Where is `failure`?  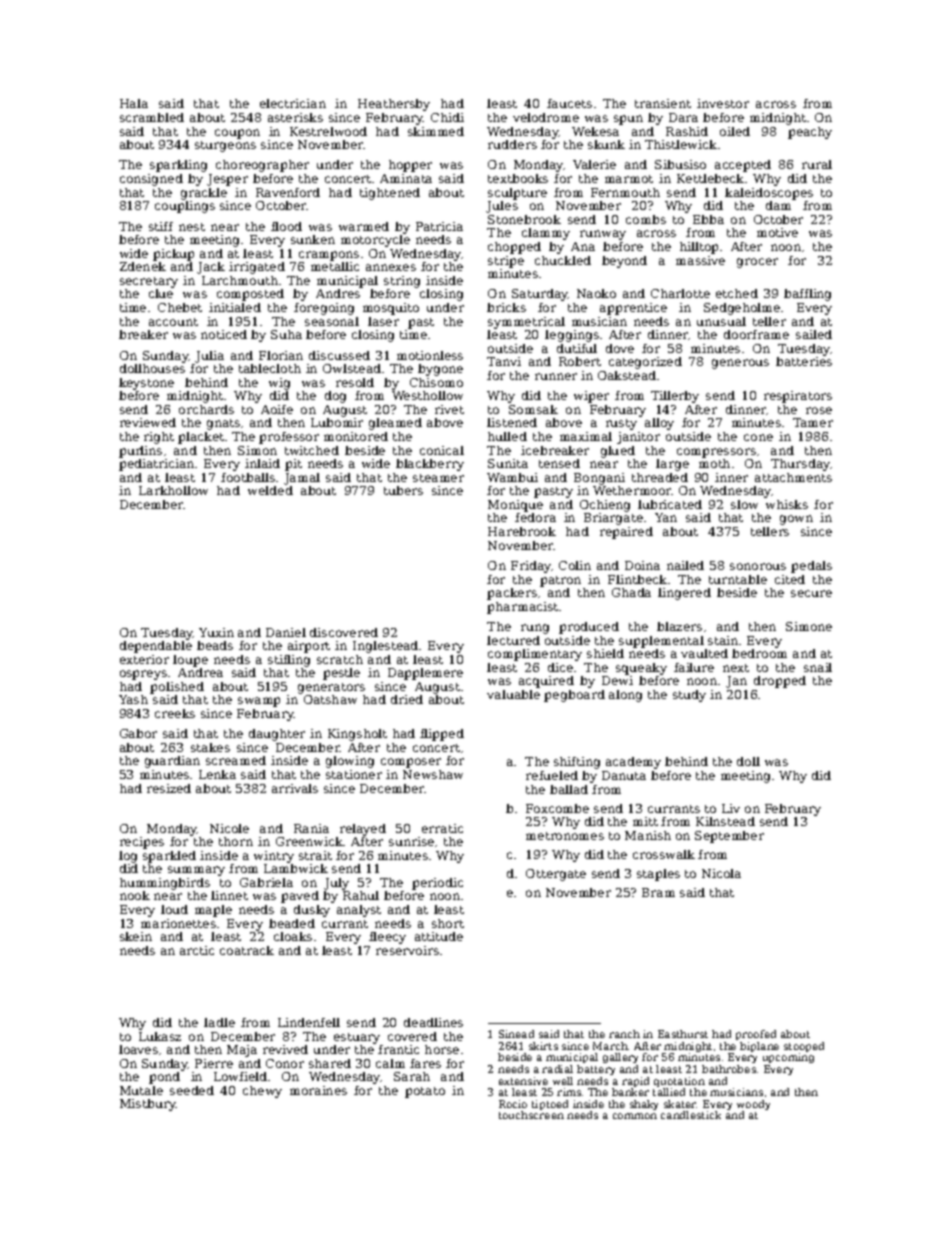
failure is located at coordinates (694, 667).
